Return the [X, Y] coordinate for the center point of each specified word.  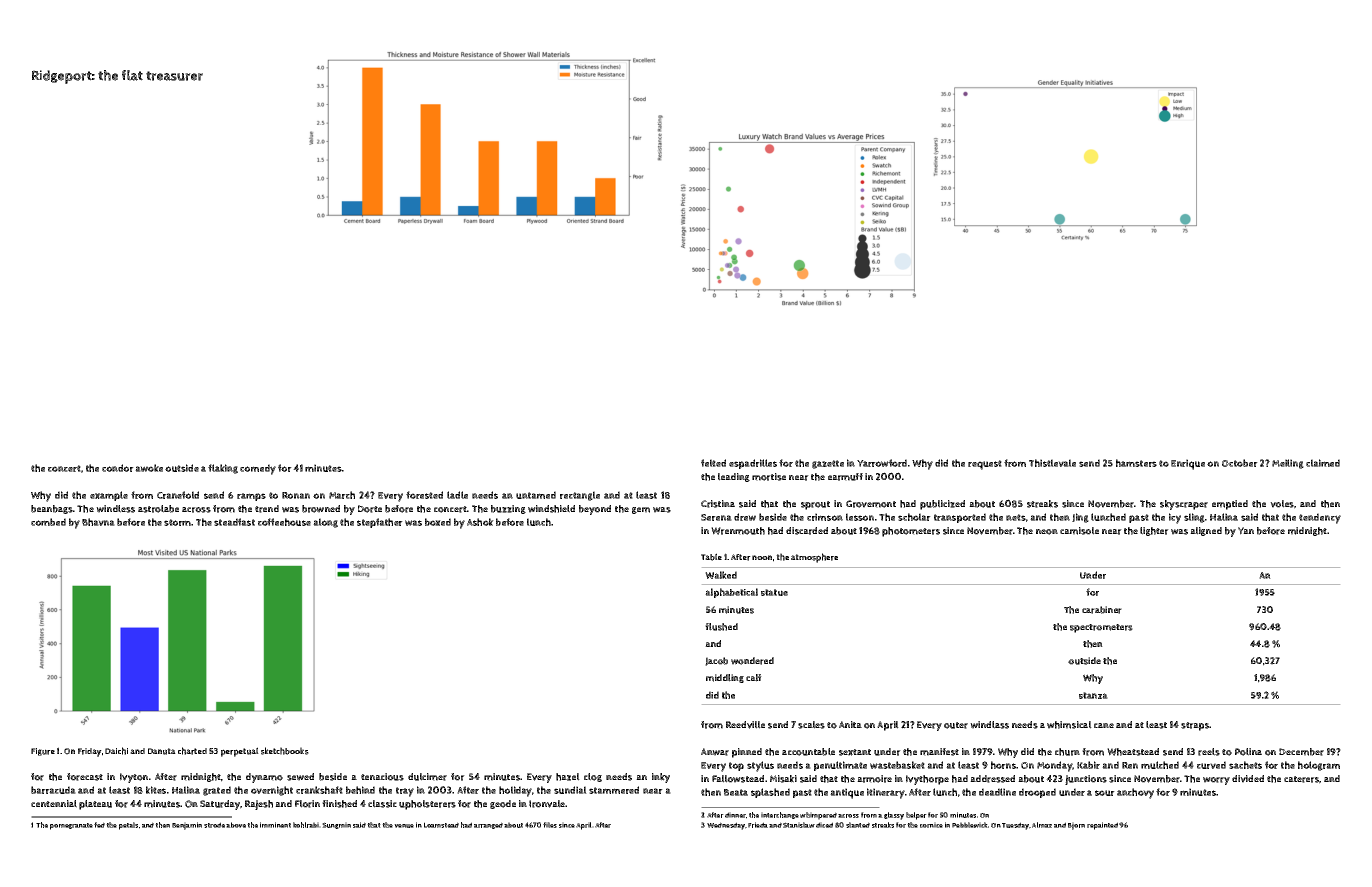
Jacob [716, 661]
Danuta [162, 751]
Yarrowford [882, 463]
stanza [1093, 695]
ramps [251, 497]
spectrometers [1101, 628]
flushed [721, 627]
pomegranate [71, 826]
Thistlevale [1052, 463]
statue [774, 592]
